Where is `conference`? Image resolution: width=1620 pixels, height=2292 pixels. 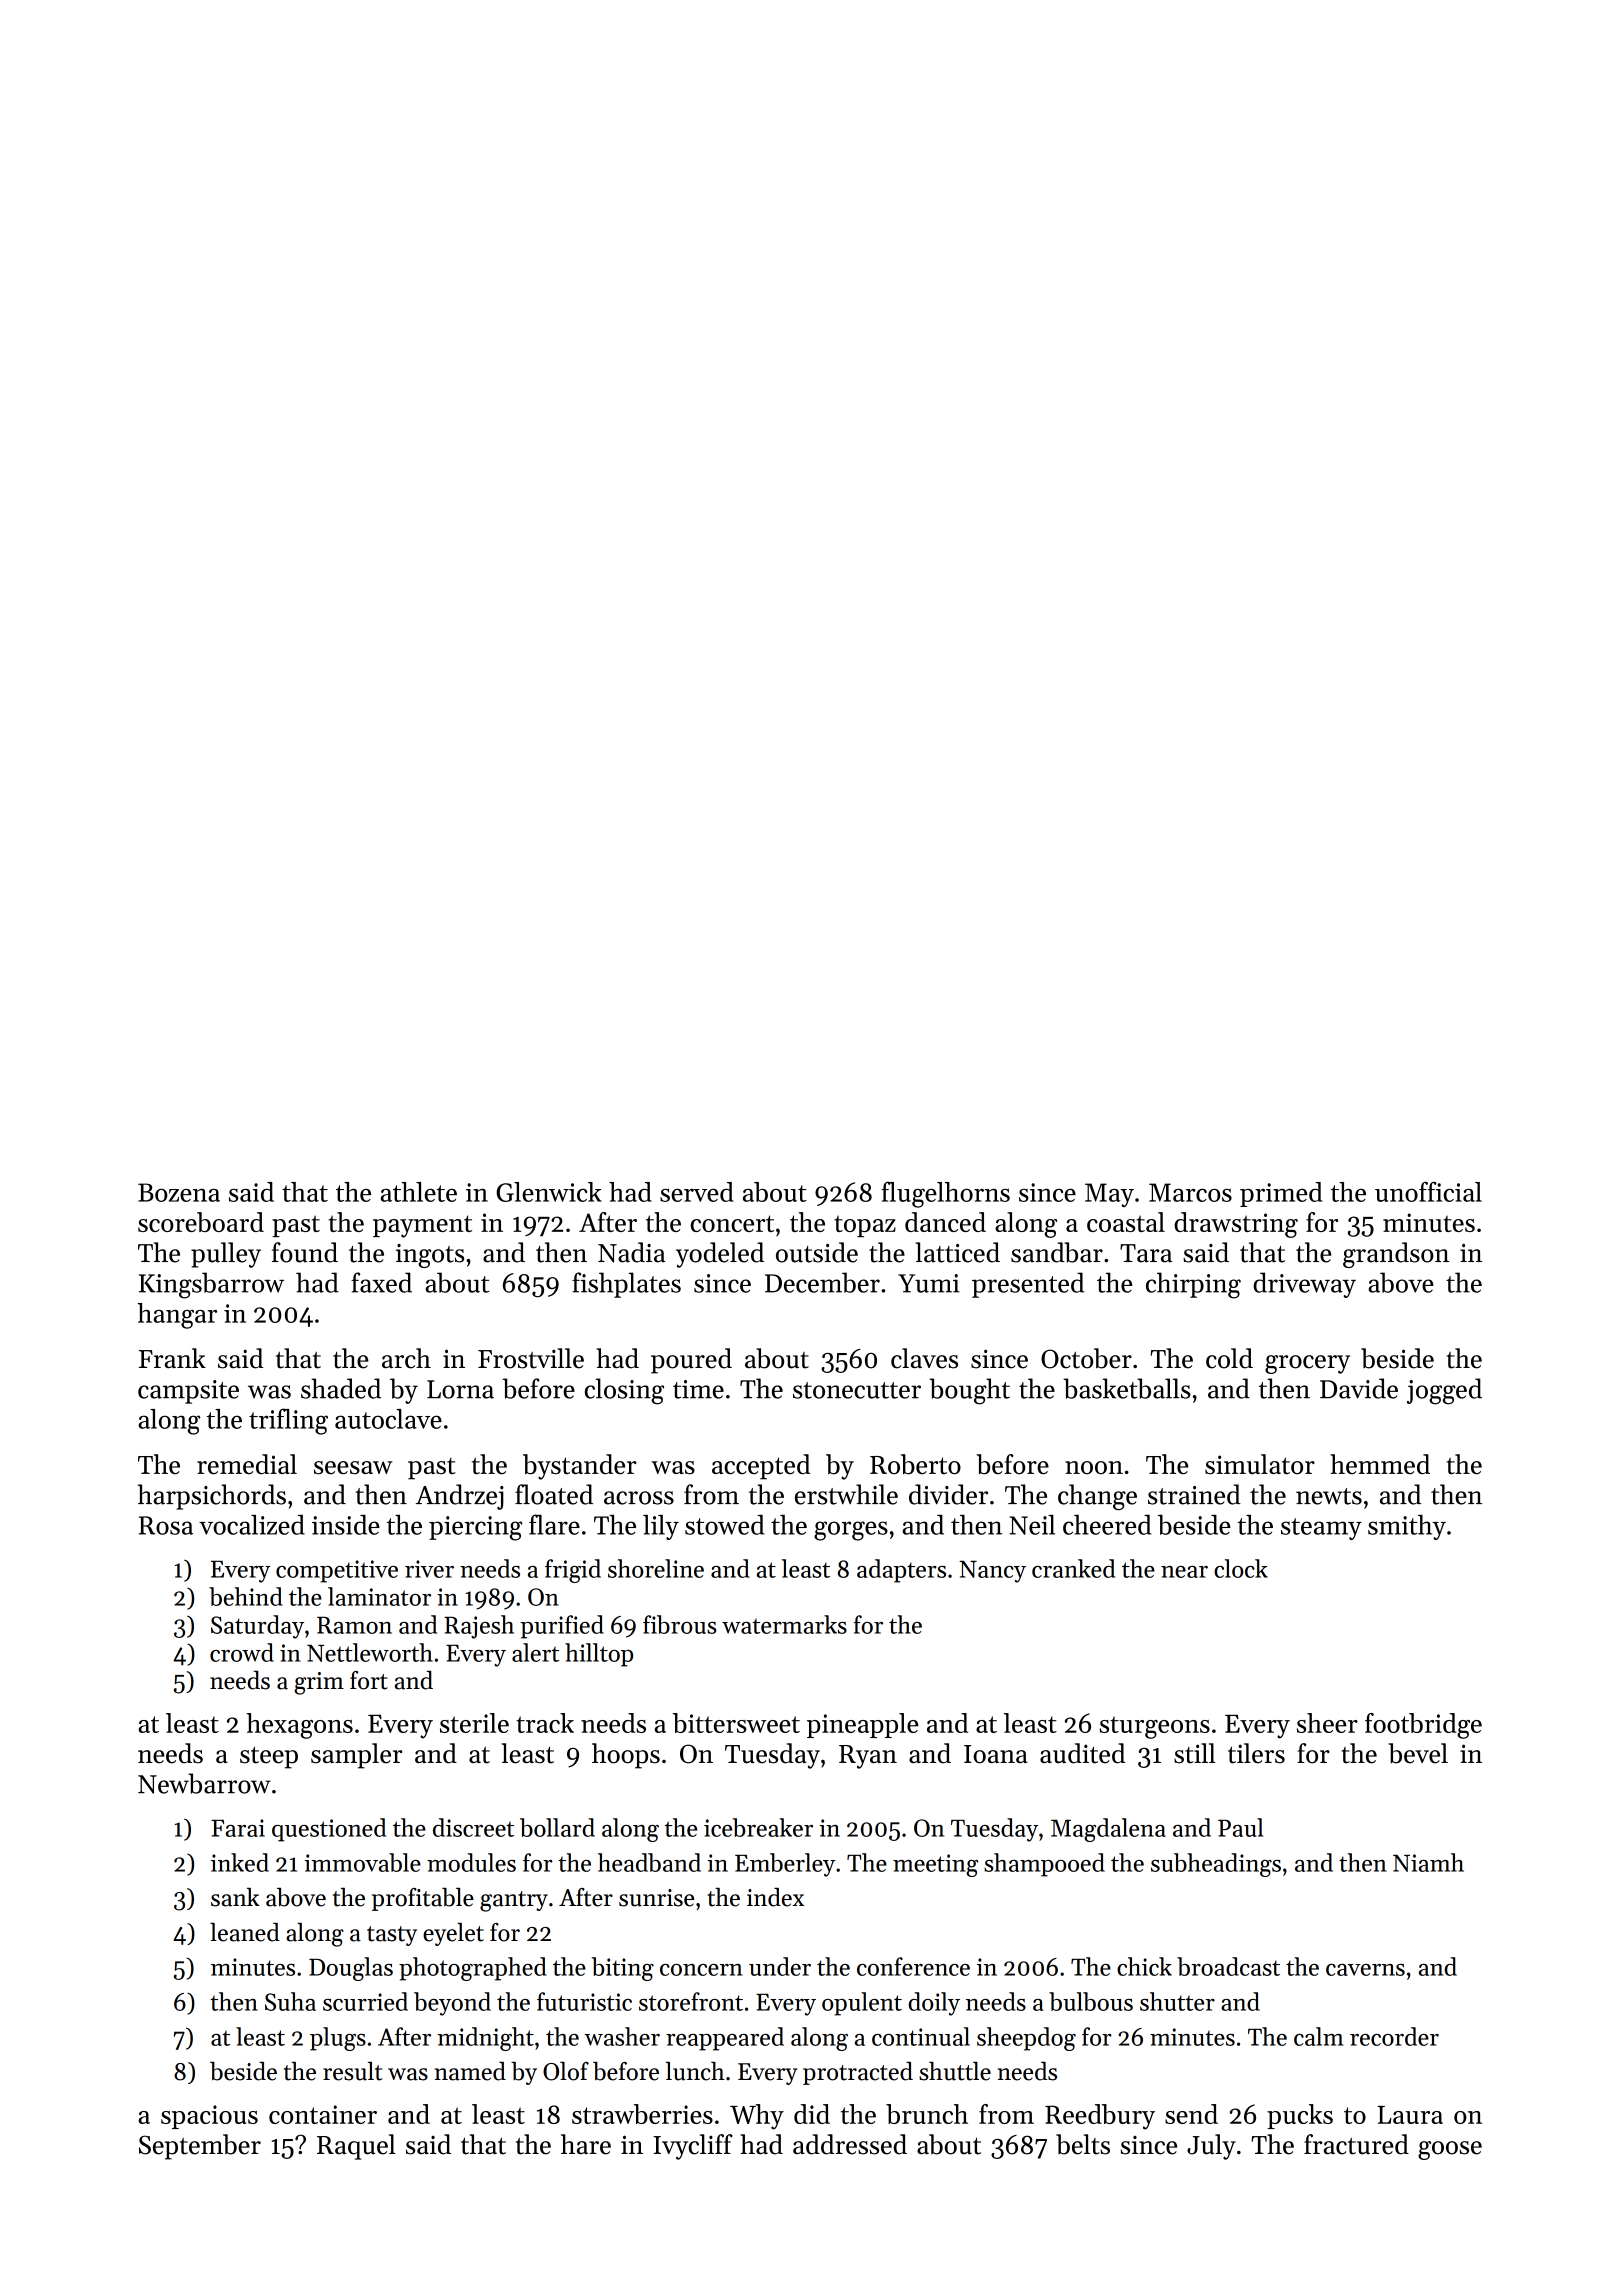 conference is located at coordinates (913, 1966).
